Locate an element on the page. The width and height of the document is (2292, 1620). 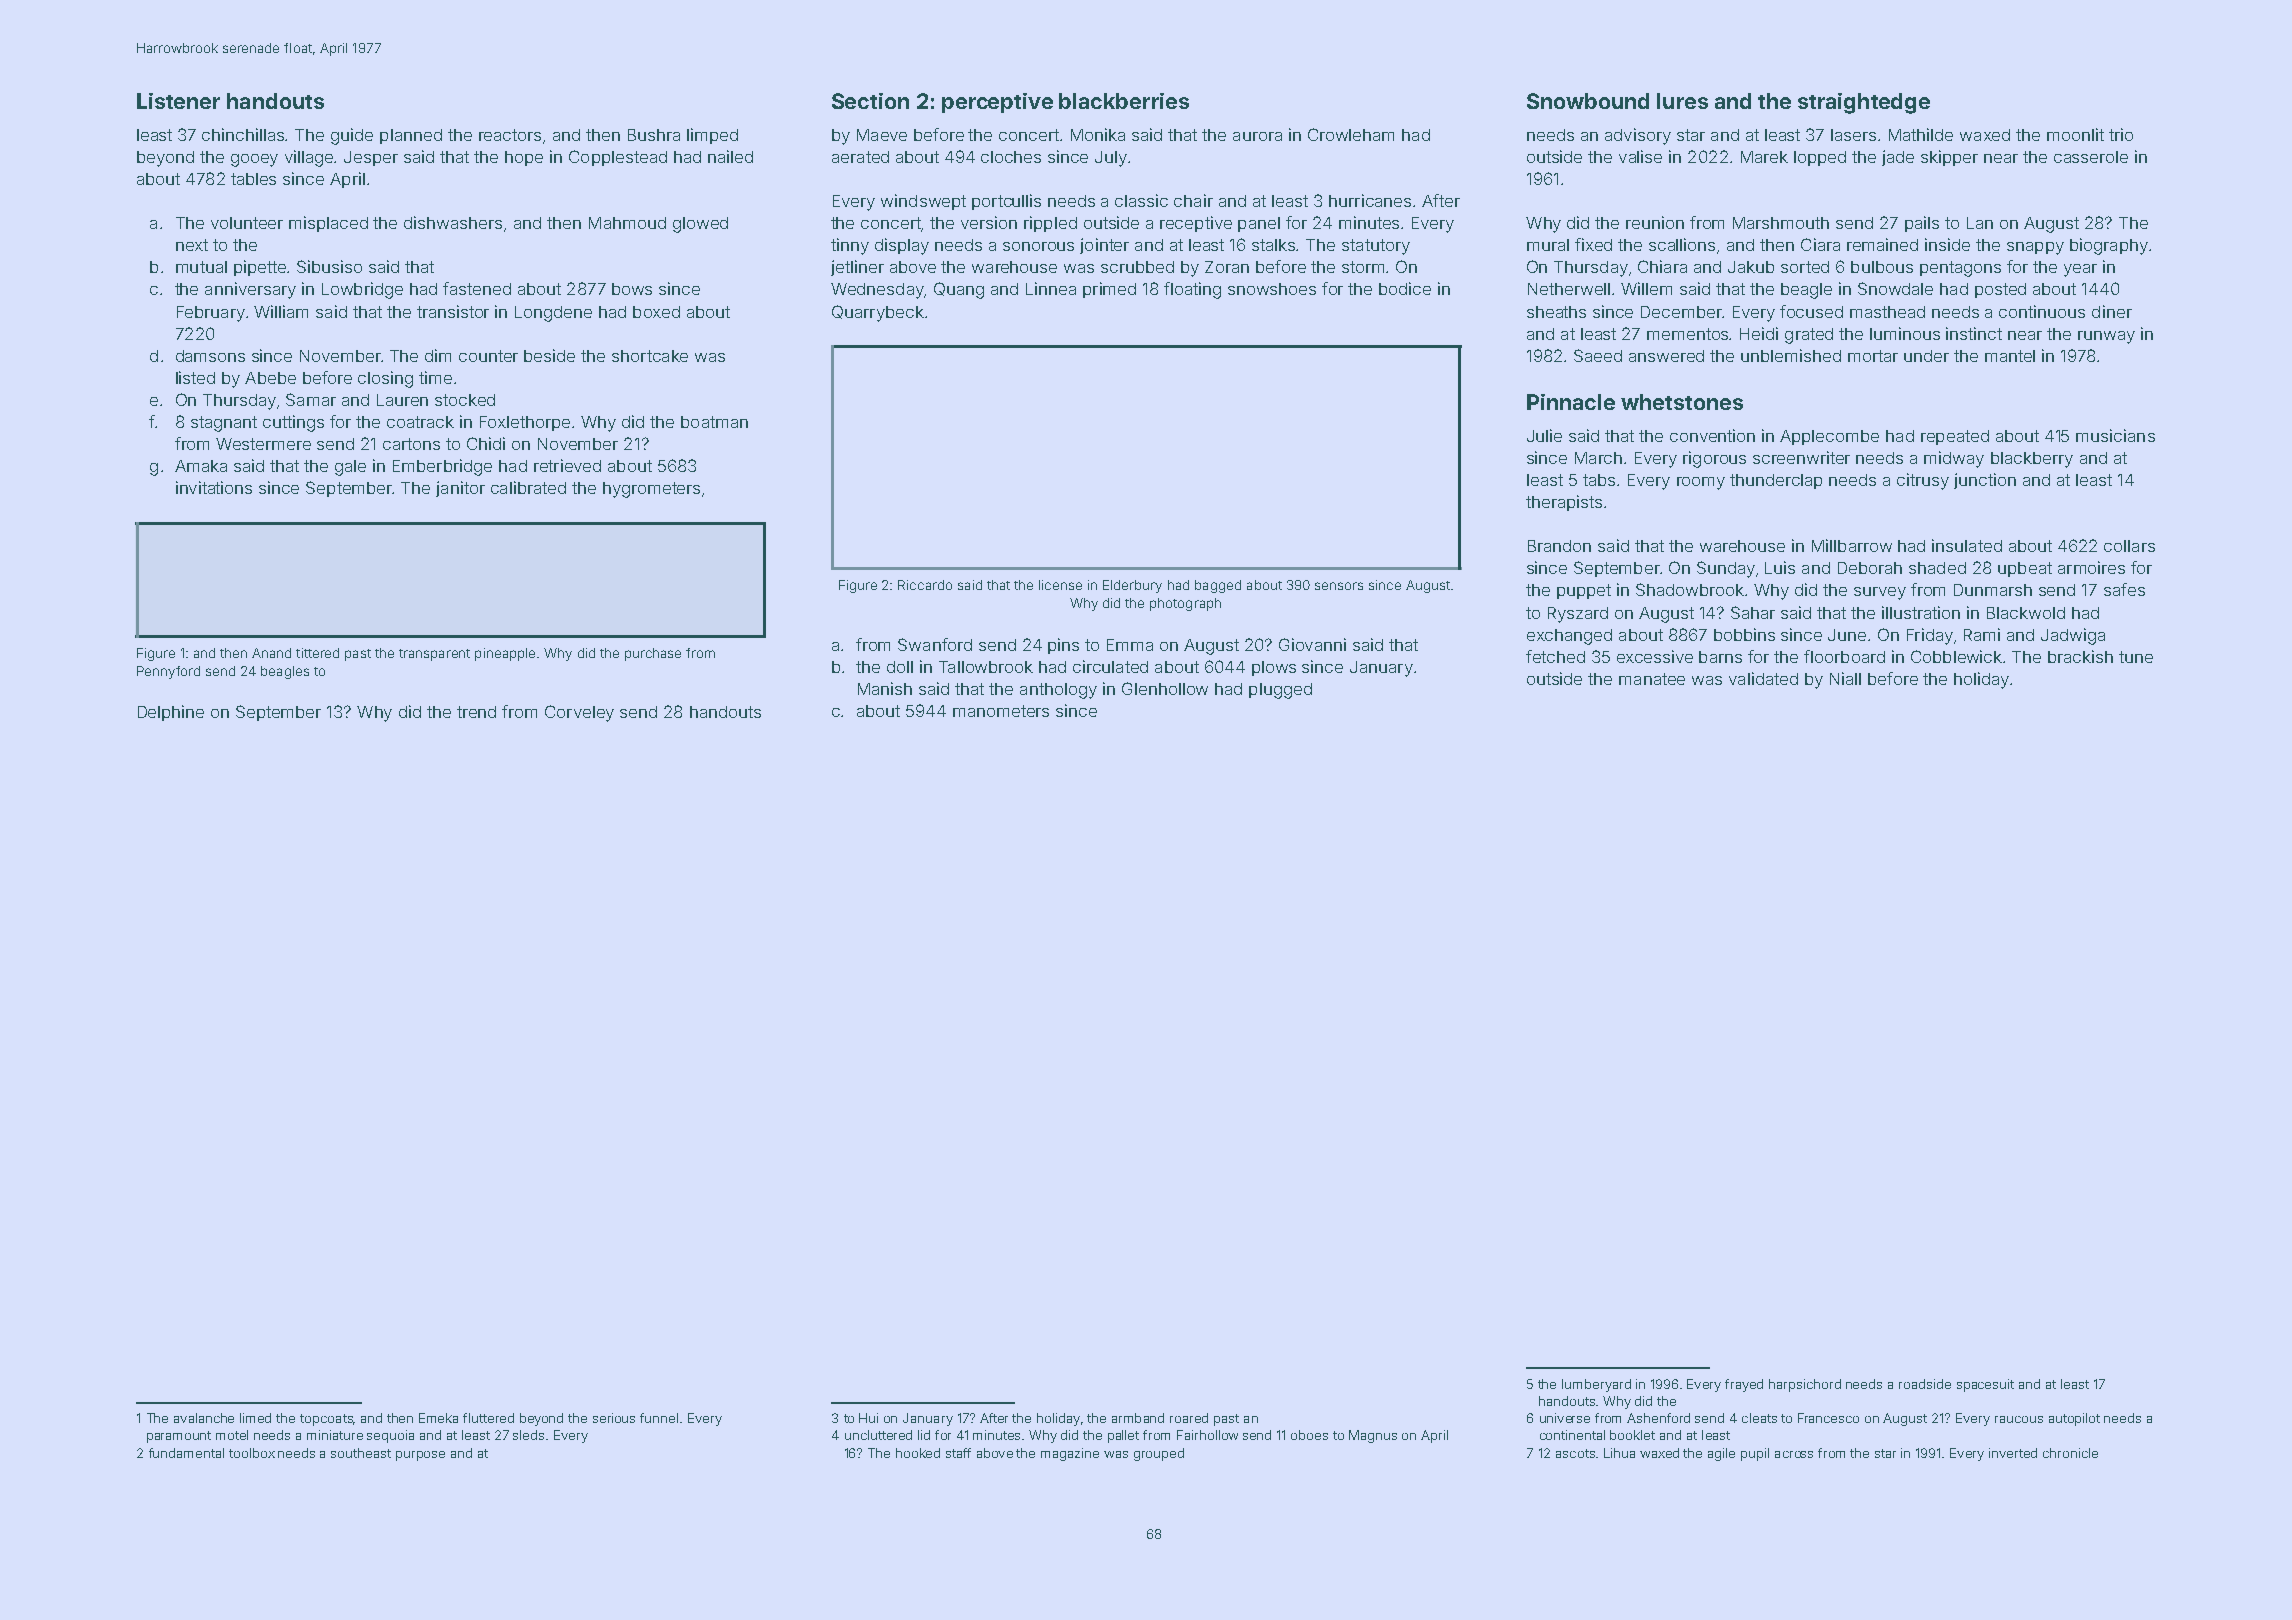
armband is located at coordinates (1138, 1418).
